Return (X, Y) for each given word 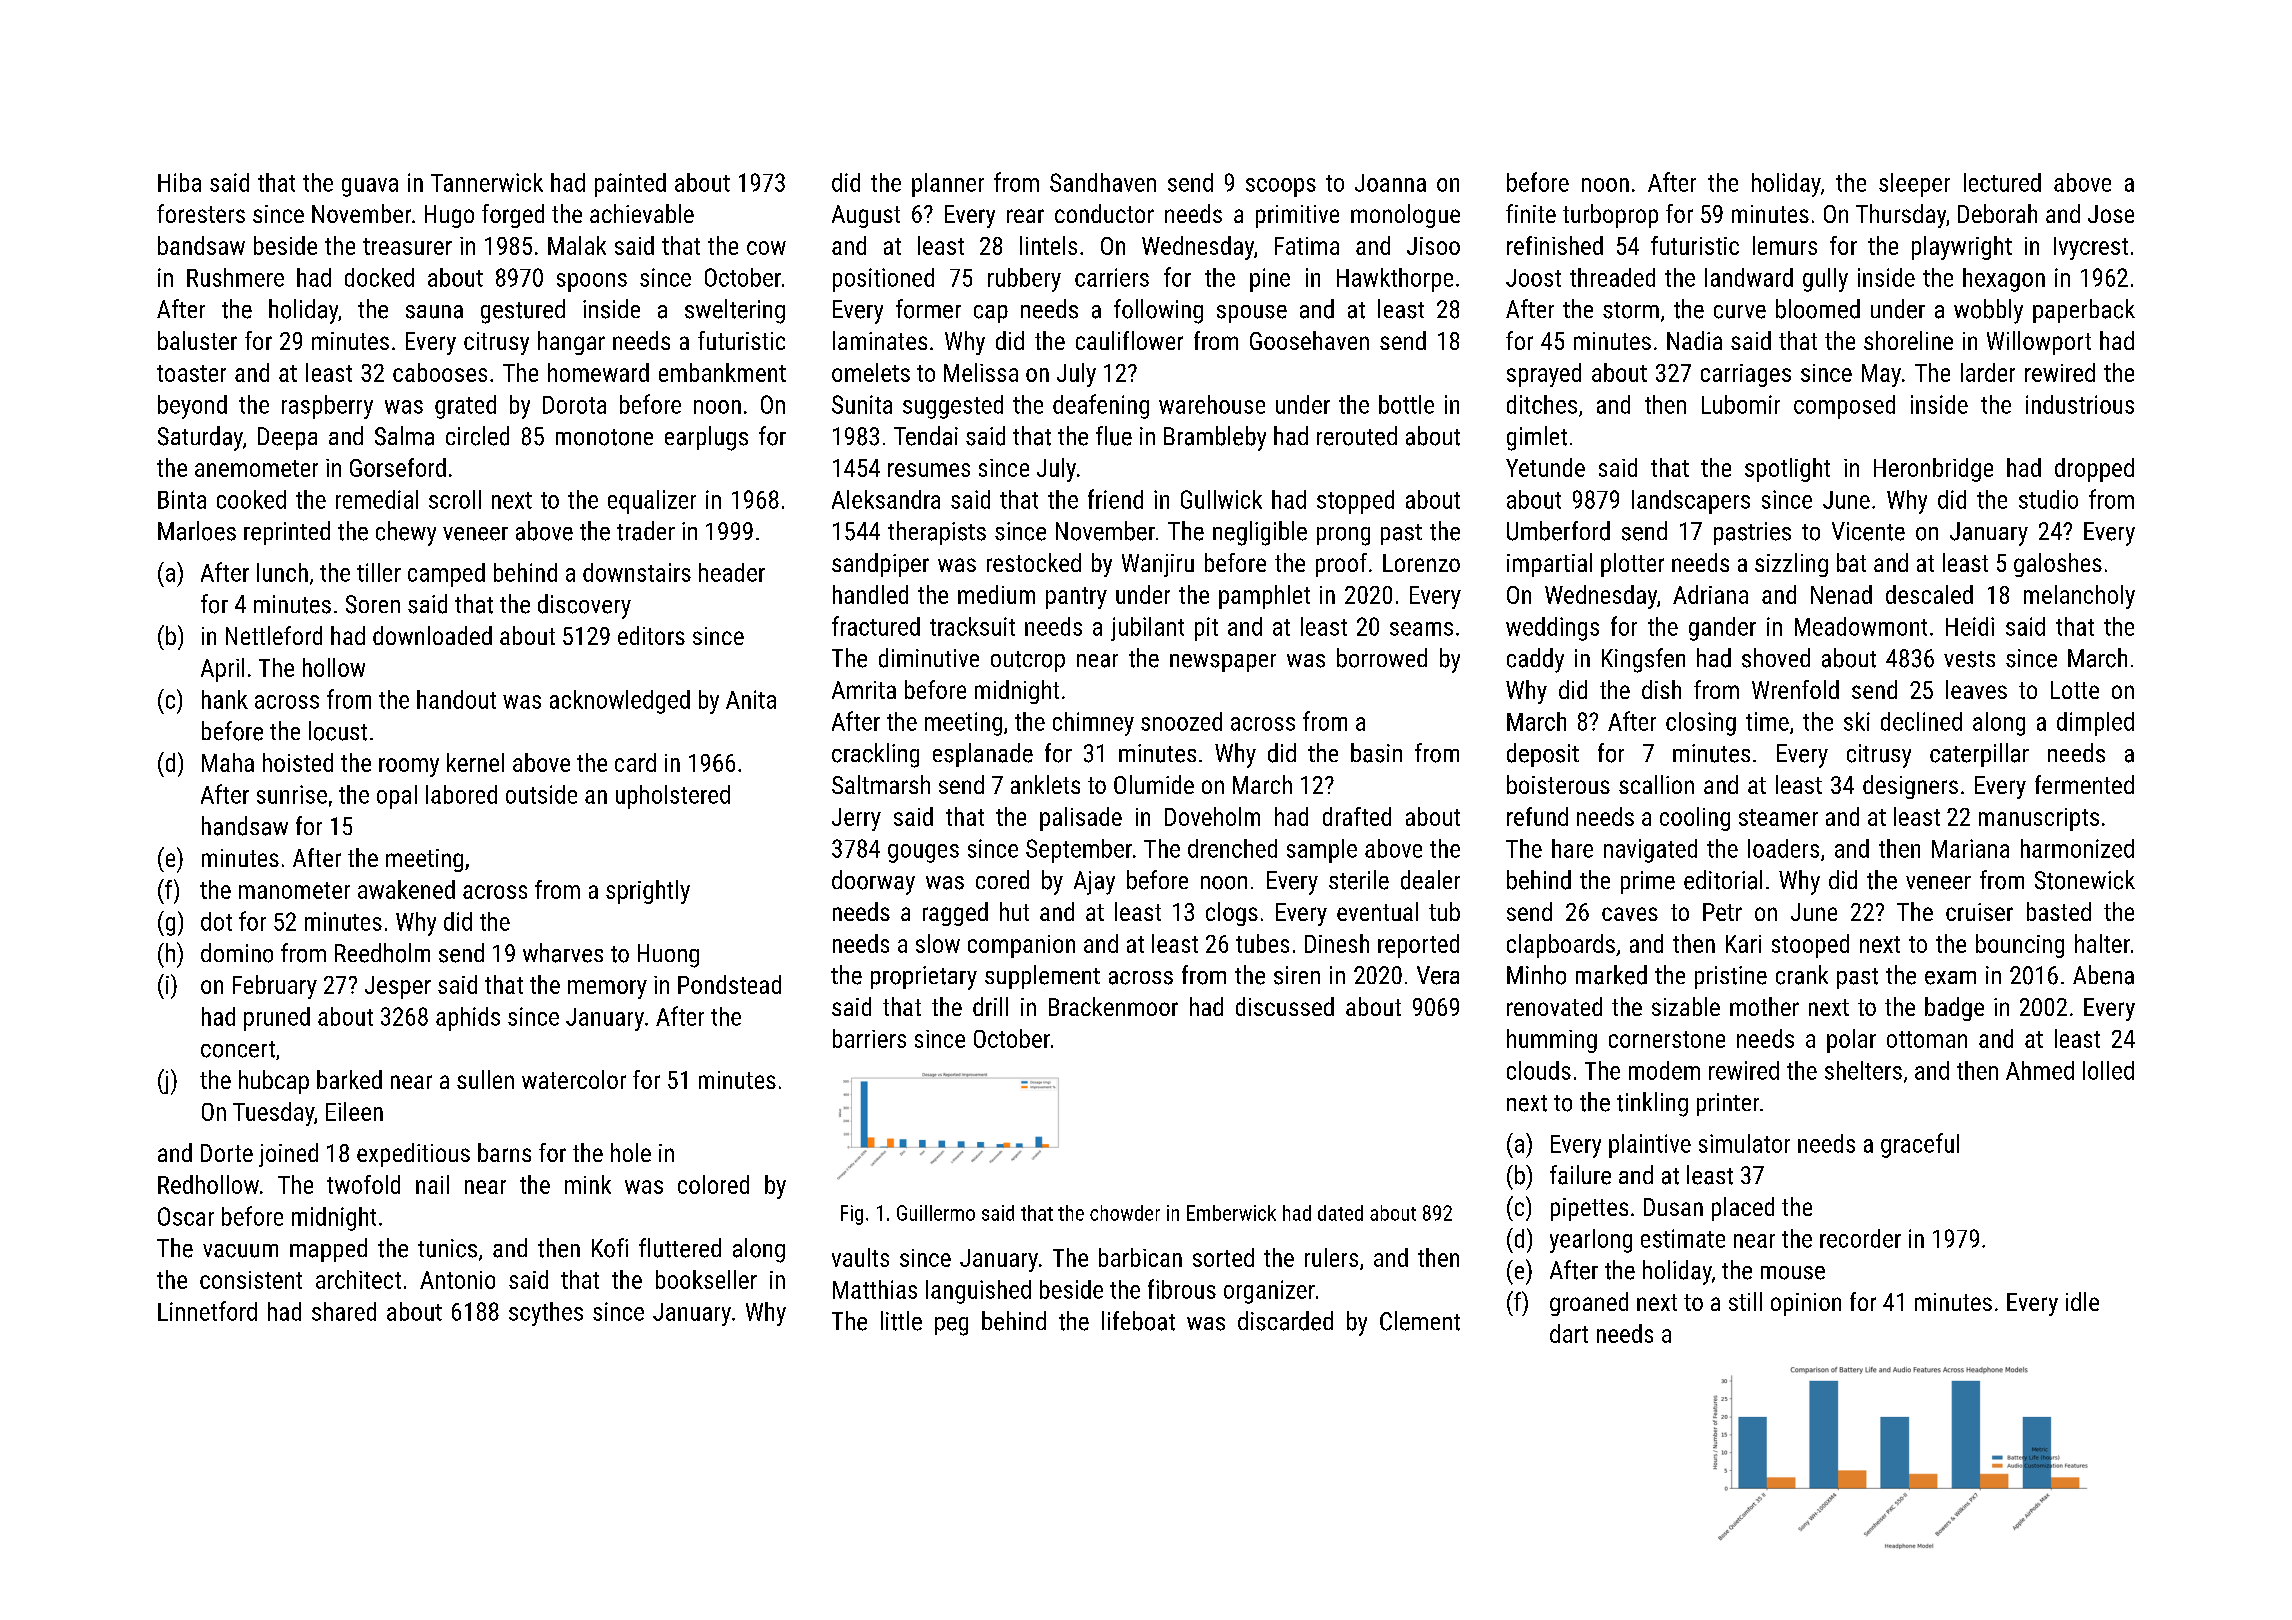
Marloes (197, 531)
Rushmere (235, 277)
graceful (1920, 1145)
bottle (1406, 404)
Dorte (227, 1153)
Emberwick (1231, 1213)
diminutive (929, 658)
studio (2048, 499)
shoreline (1908, 340)
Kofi (610, 1248)
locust (338, 731)
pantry (1076, 598)
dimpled (2095, 724)
